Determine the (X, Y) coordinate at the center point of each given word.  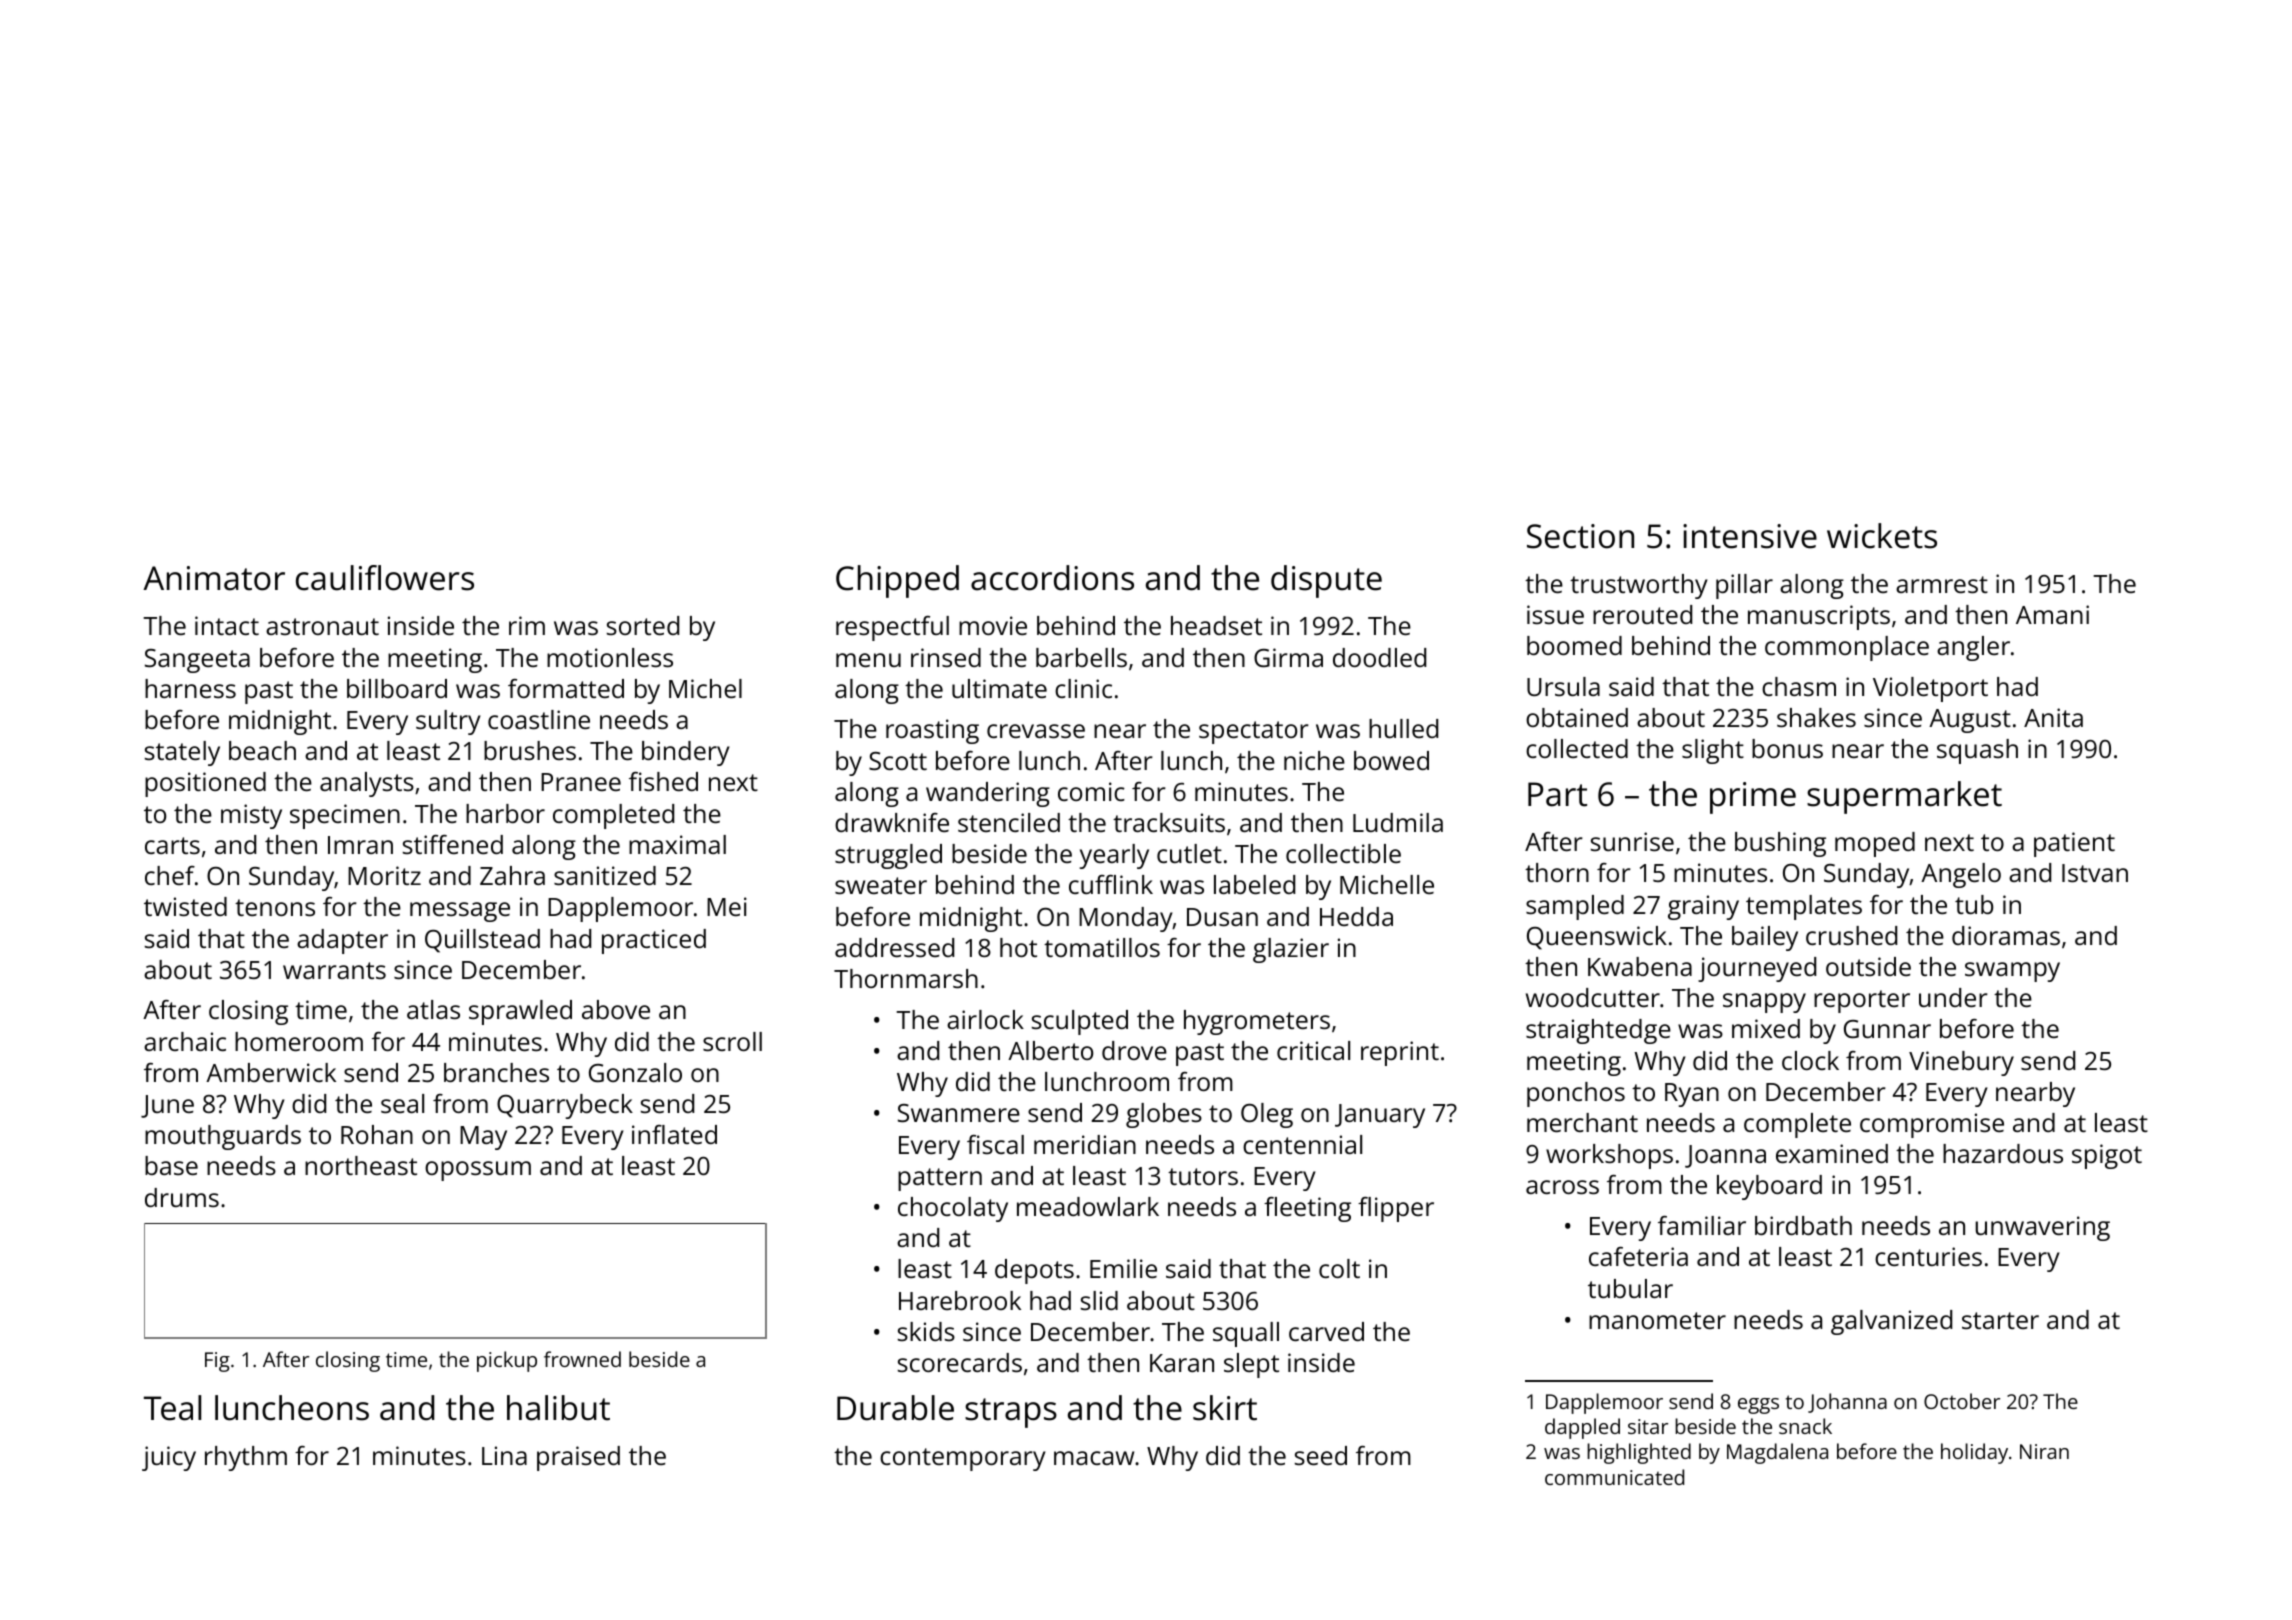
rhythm (246, 1458)
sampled (1575, 907)
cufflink (1111, 884)
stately (182, 753)
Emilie (1123, 1268)
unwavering (2042, 1228)
